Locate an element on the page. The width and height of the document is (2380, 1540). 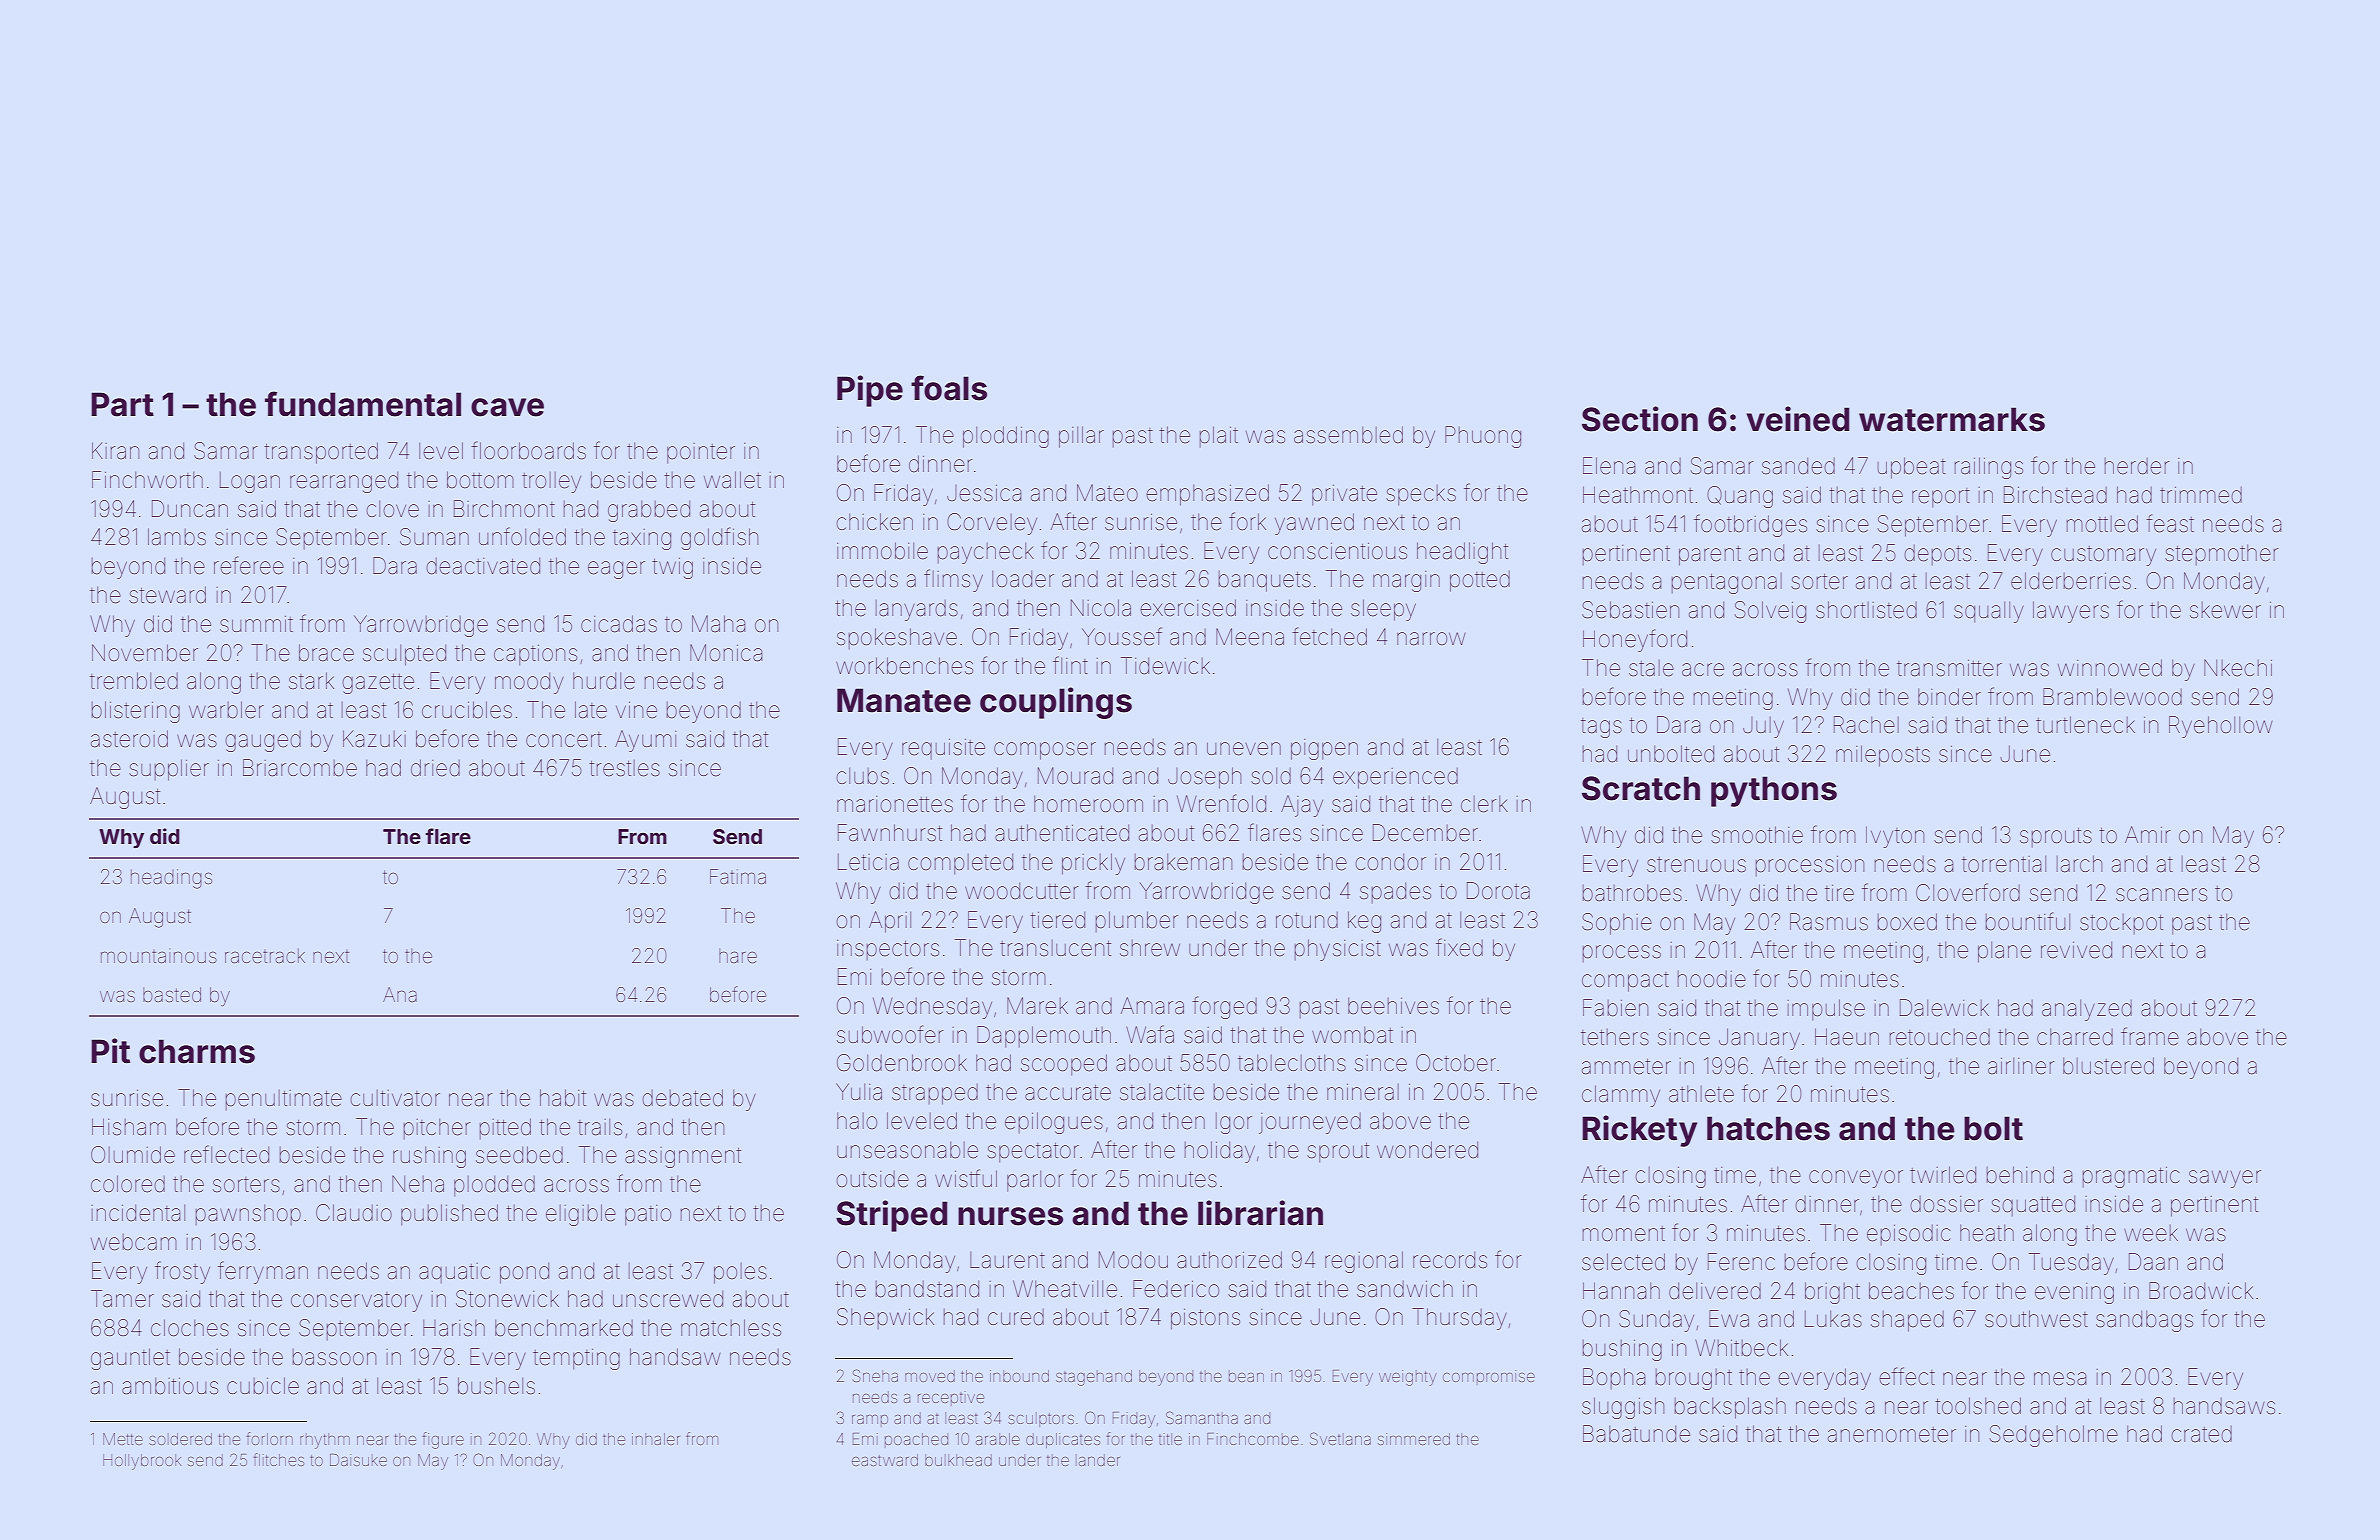
Section is located at coordinates (1640, 419).
